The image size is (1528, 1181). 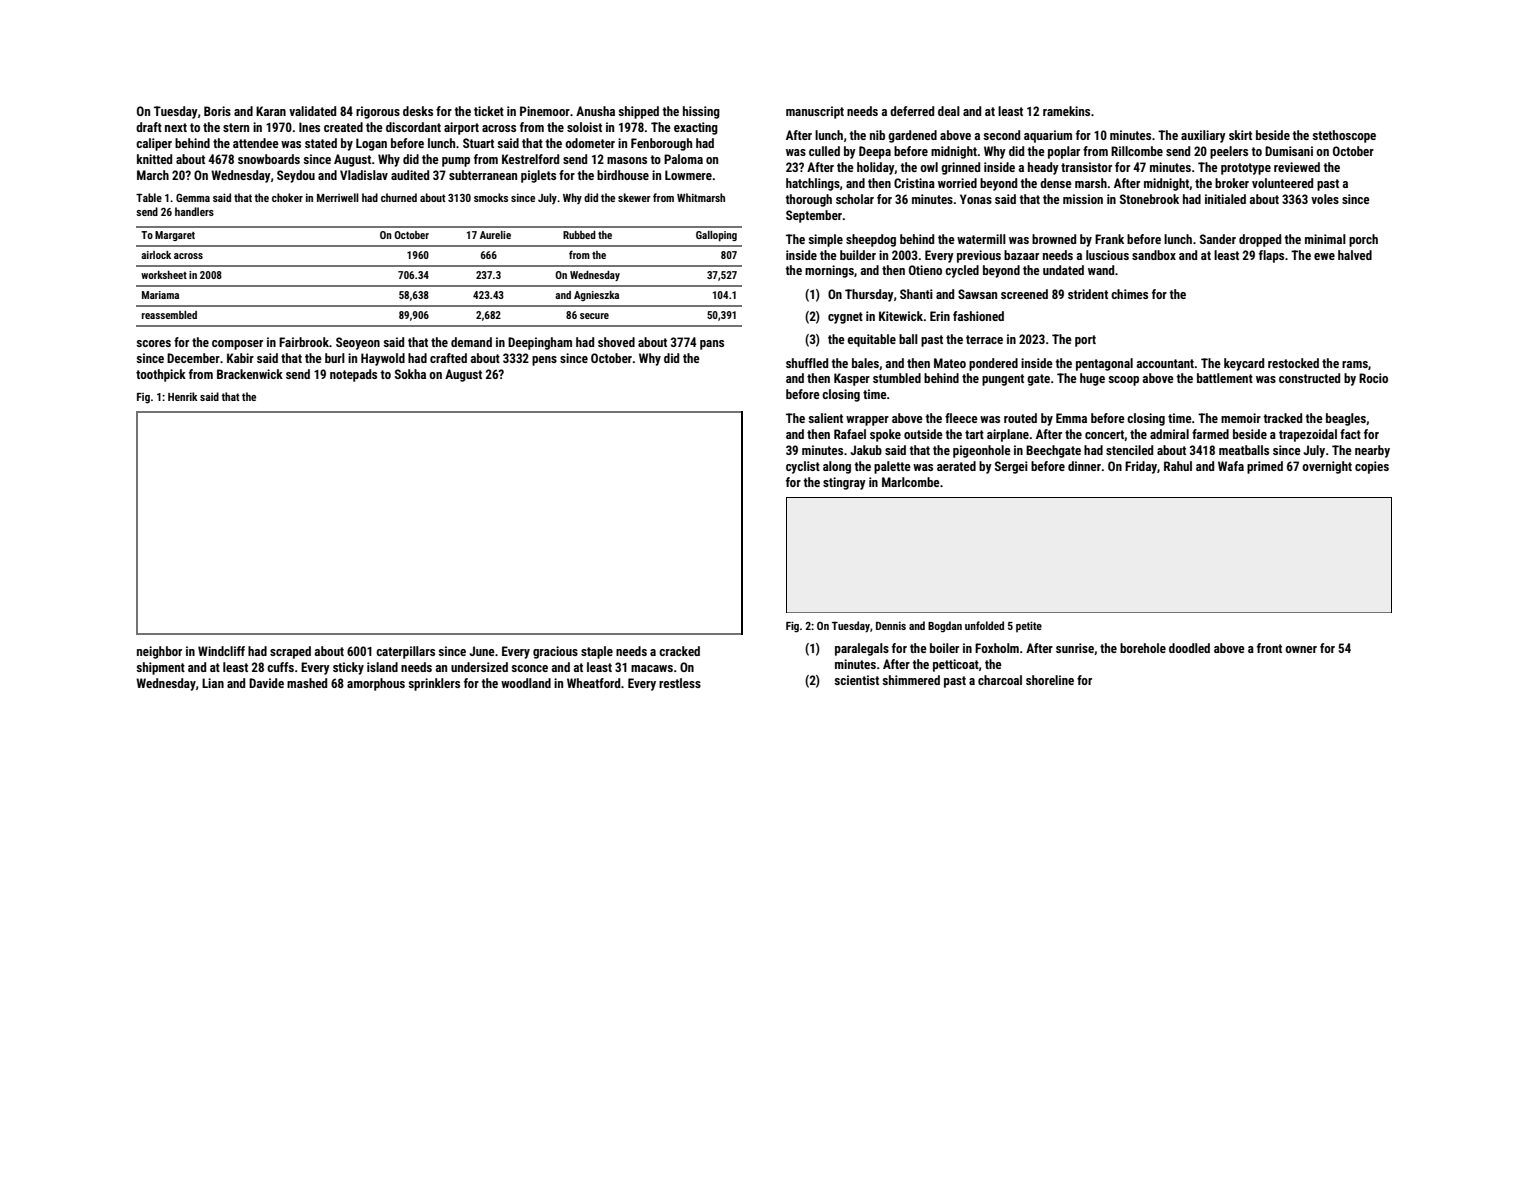 I want to click on scientist, so click(x=856, y=680).
